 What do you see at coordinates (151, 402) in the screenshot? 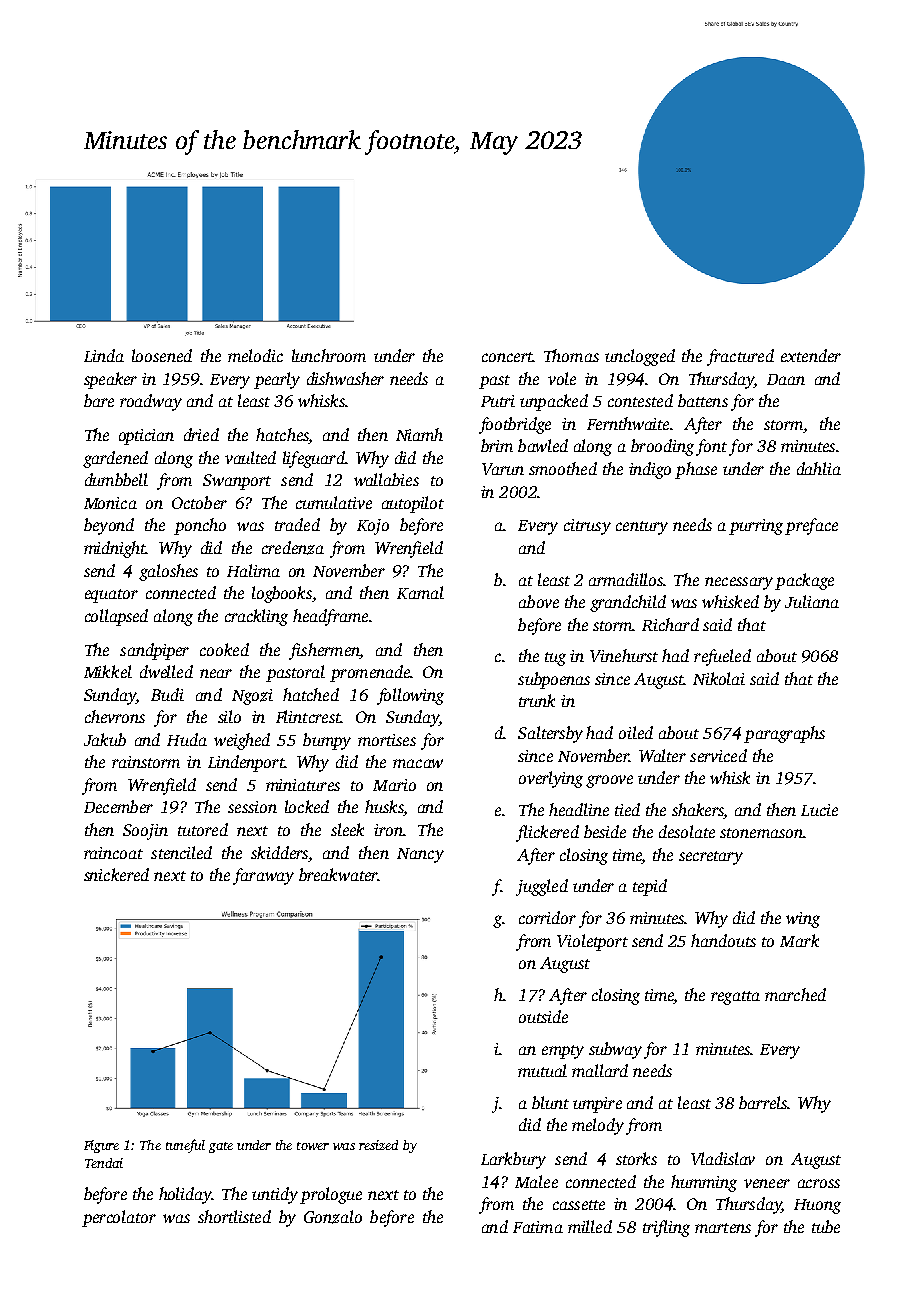
I see `roadway` at bounding box center [151, 402].
